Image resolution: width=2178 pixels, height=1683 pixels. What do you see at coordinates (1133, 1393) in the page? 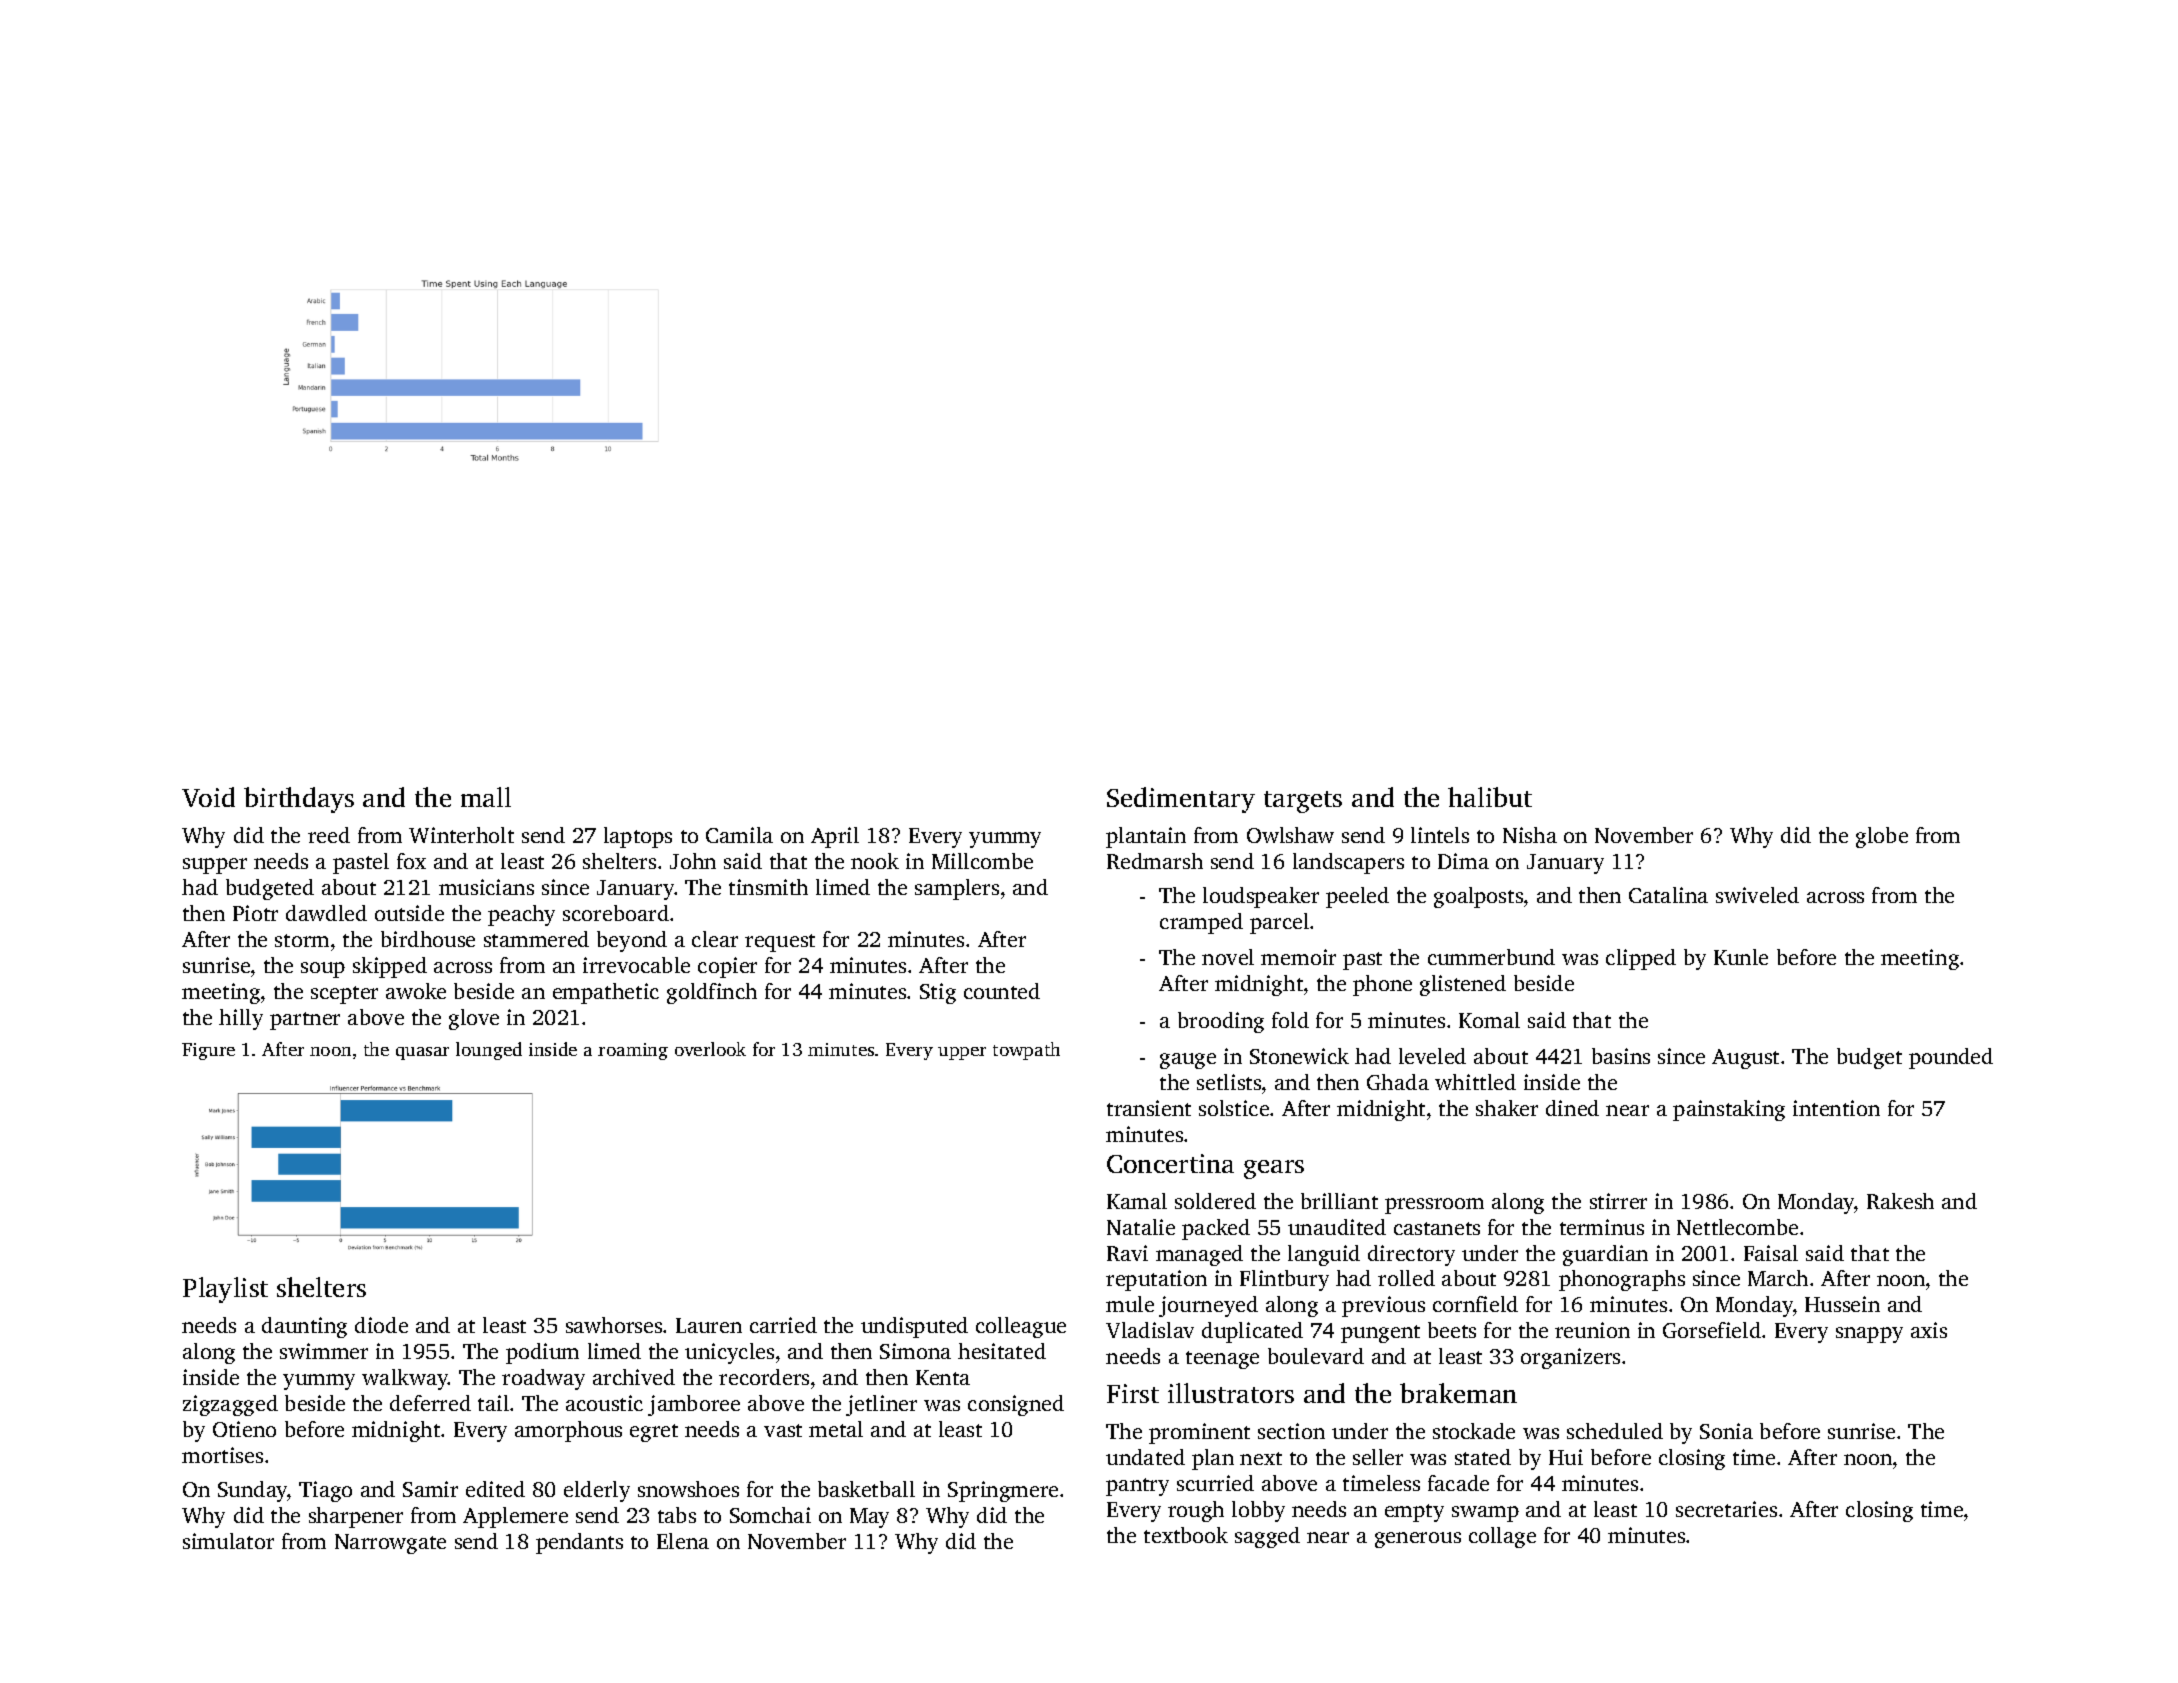
I see `First` at bounding box center [1133, 1393].
